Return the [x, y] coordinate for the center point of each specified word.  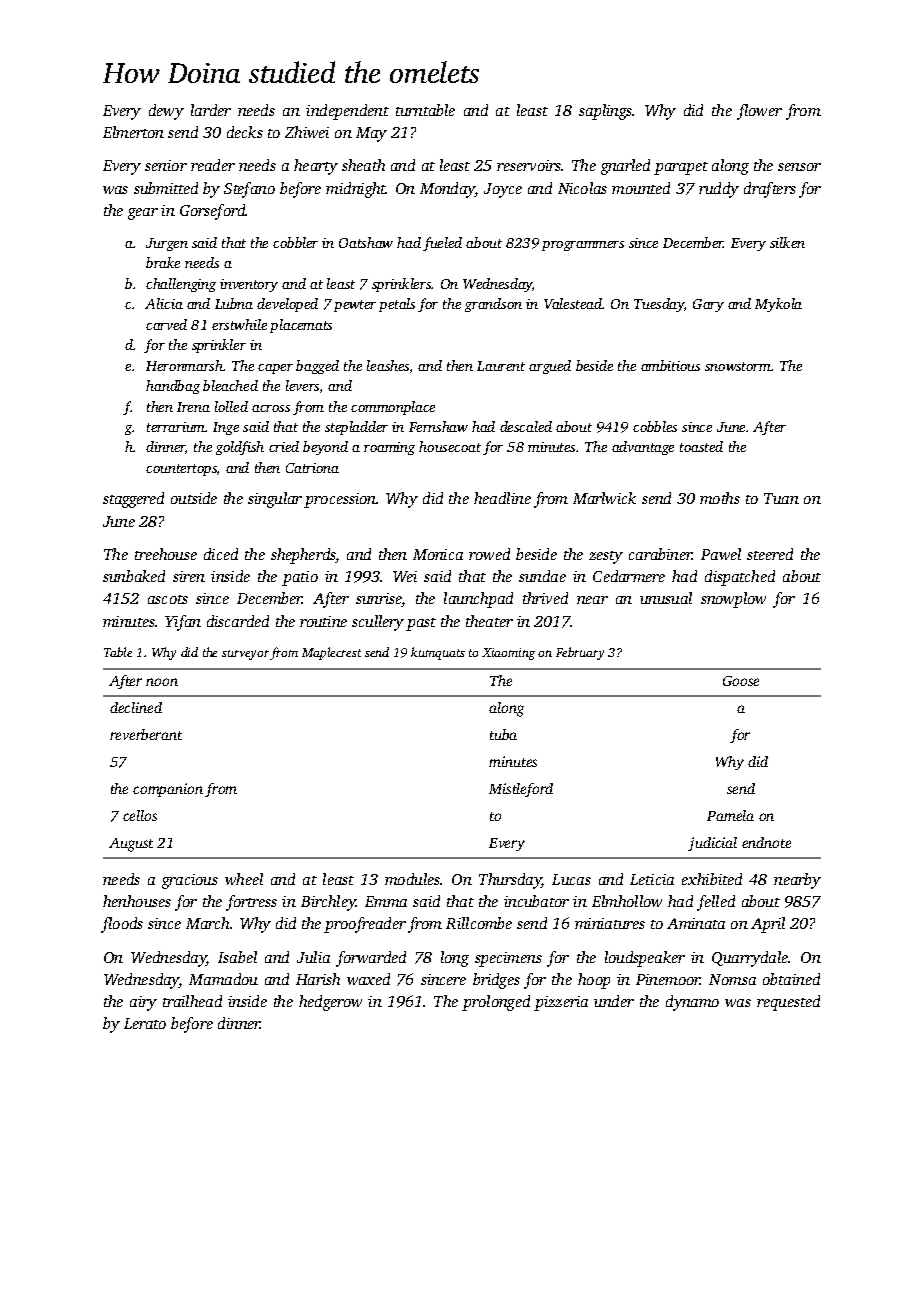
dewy [166, 112]
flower [759, 112]
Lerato [145, 1023]
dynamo [692, 1003]
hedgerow [330, 1003]
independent [347, 112]
